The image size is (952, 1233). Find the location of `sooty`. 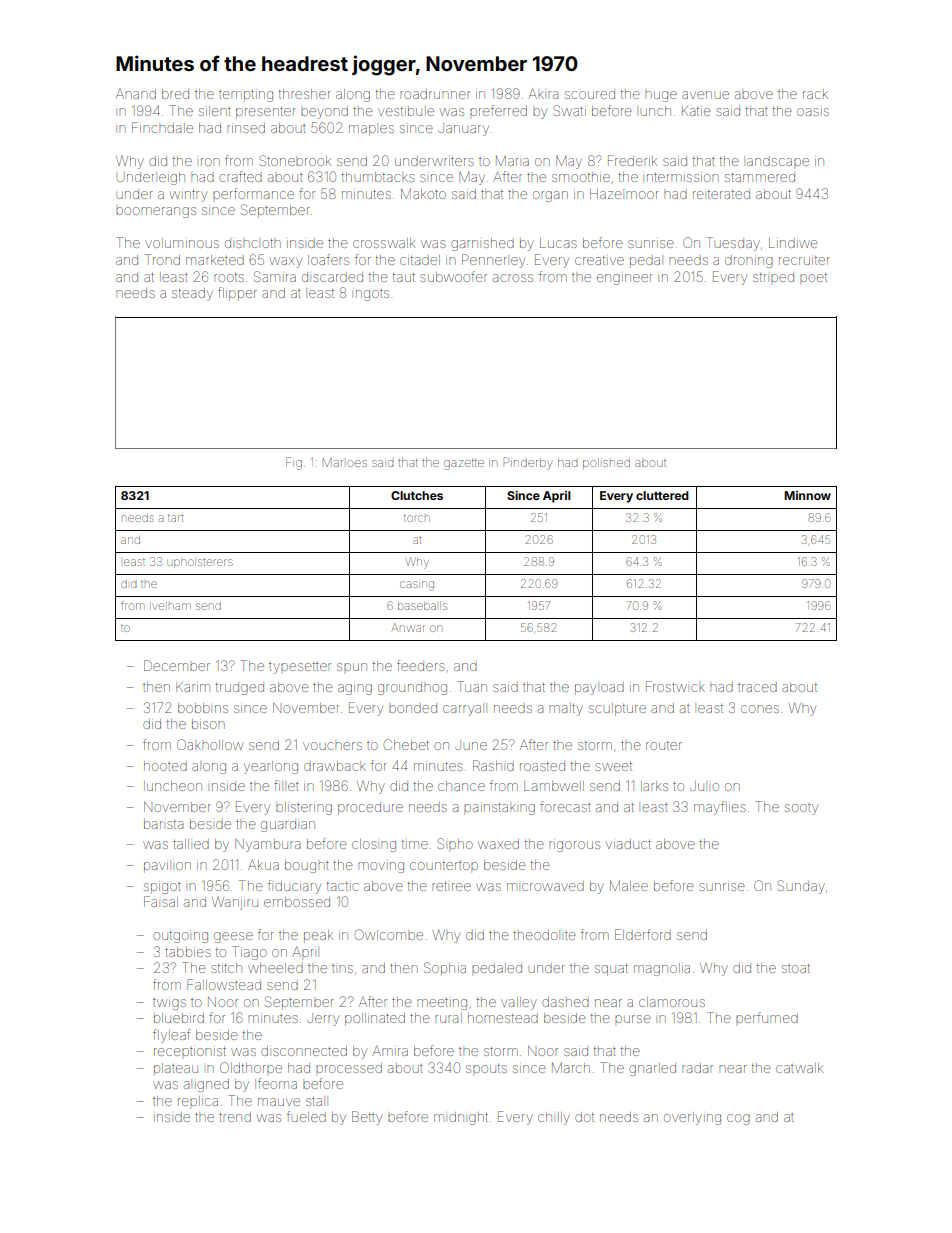

sooty is located at coordinates (801, 809).
